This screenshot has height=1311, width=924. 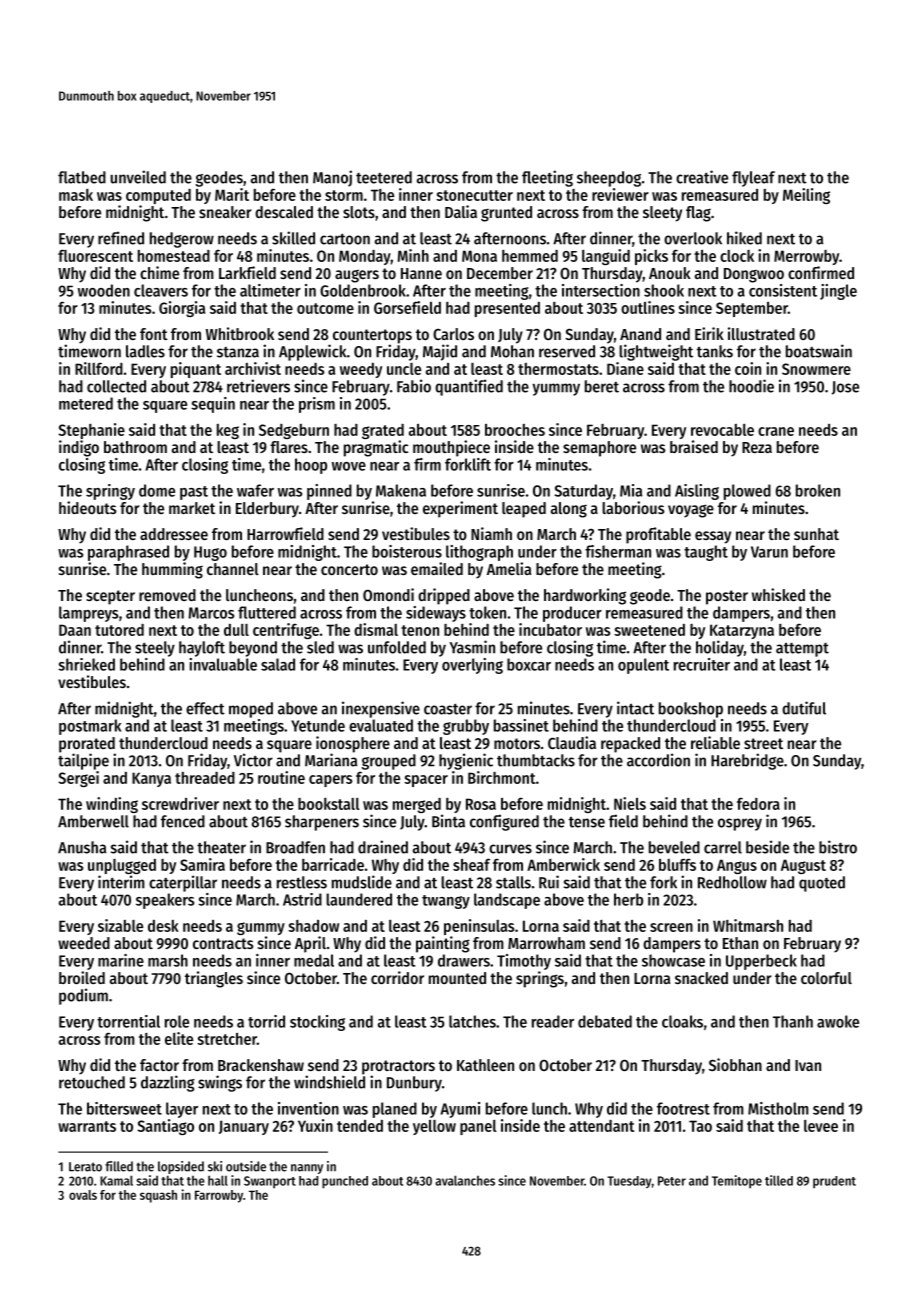 I want to click on Anusha, so click(x=82, y=847).
